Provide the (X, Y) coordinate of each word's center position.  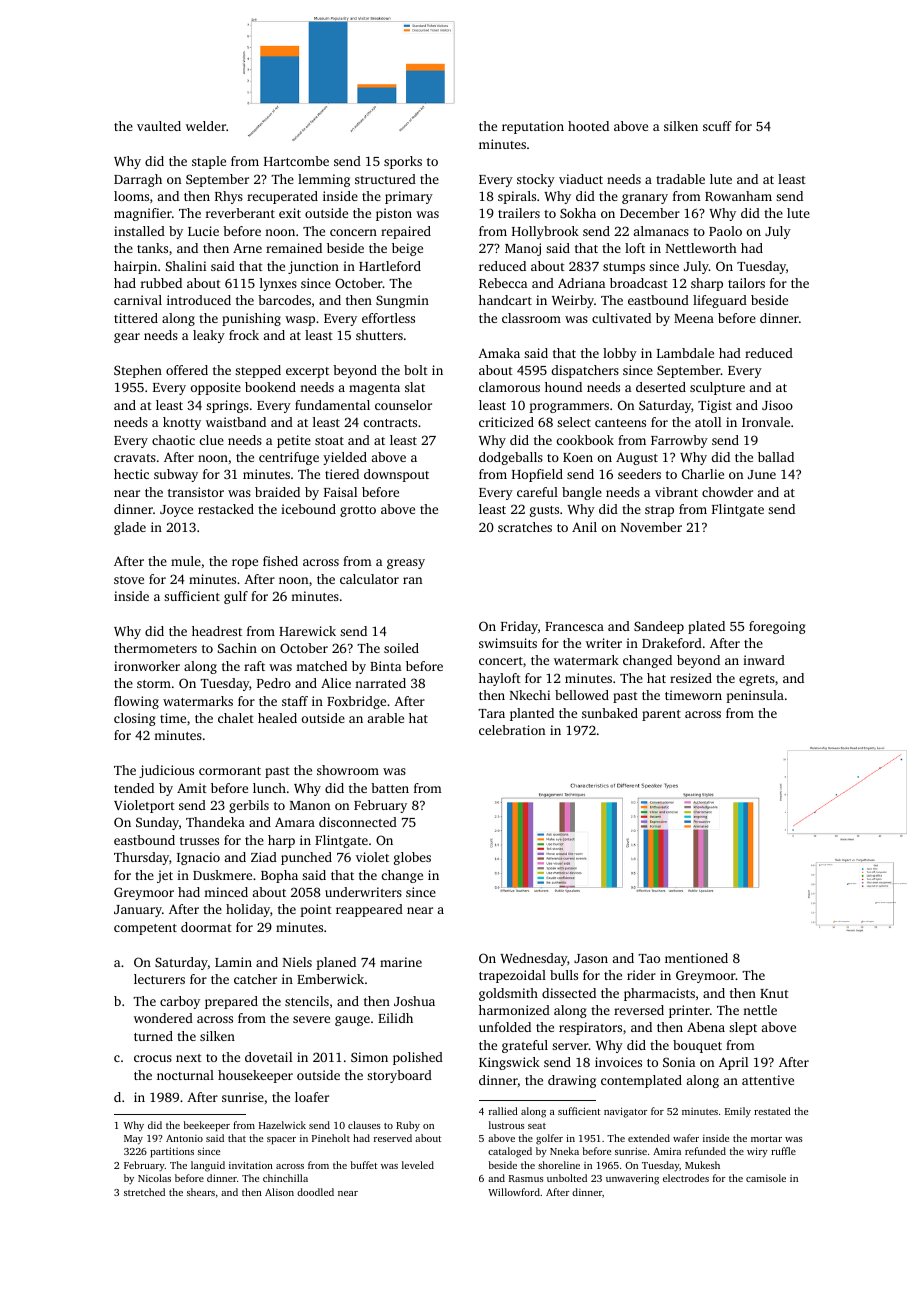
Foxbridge (356, 702)
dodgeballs (511, 458)
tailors (746, 283)
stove (129, 580)
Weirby (573, 301)
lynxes (278, 284)
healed (277, 718)
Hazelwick (282, 1125)
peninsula (755, 696)
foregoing (777, 627)
